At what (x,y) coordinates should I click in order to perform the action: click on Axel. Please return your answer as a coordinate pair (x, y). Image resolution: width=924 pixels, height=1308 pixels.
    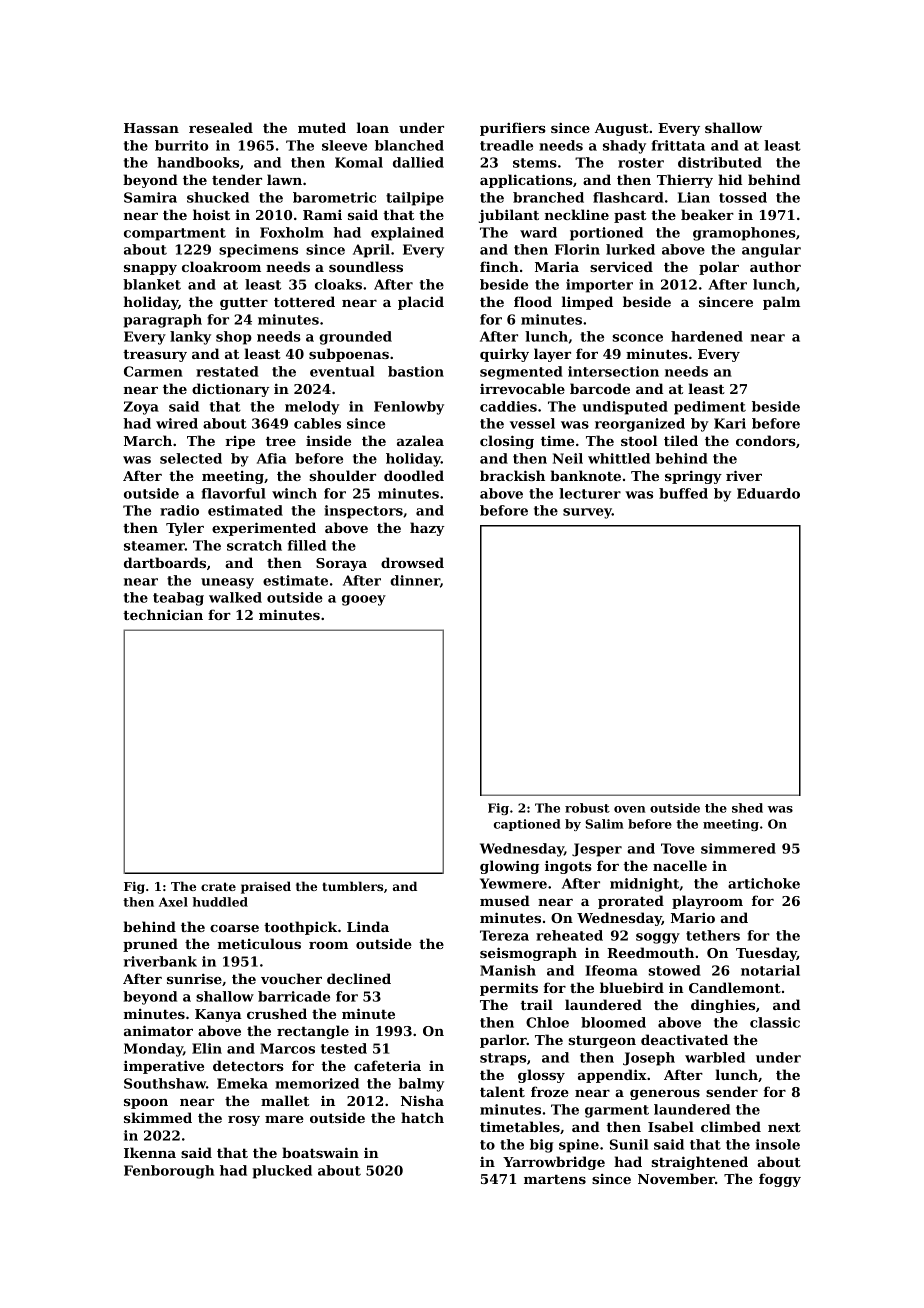
    Looking at the image, I should click on (173, 902).
